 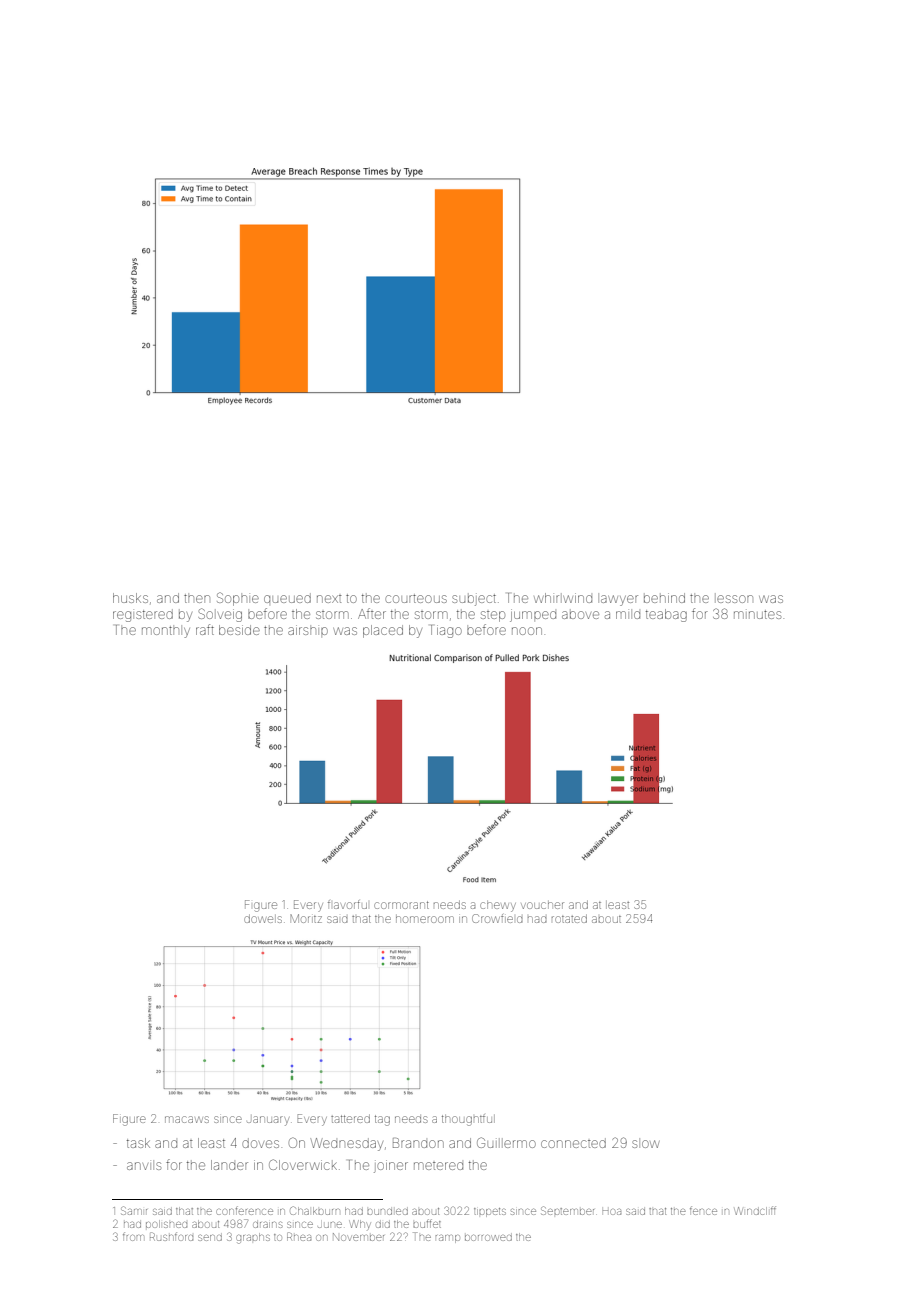 I want to click on chewy, so click(x=498, y=906).
